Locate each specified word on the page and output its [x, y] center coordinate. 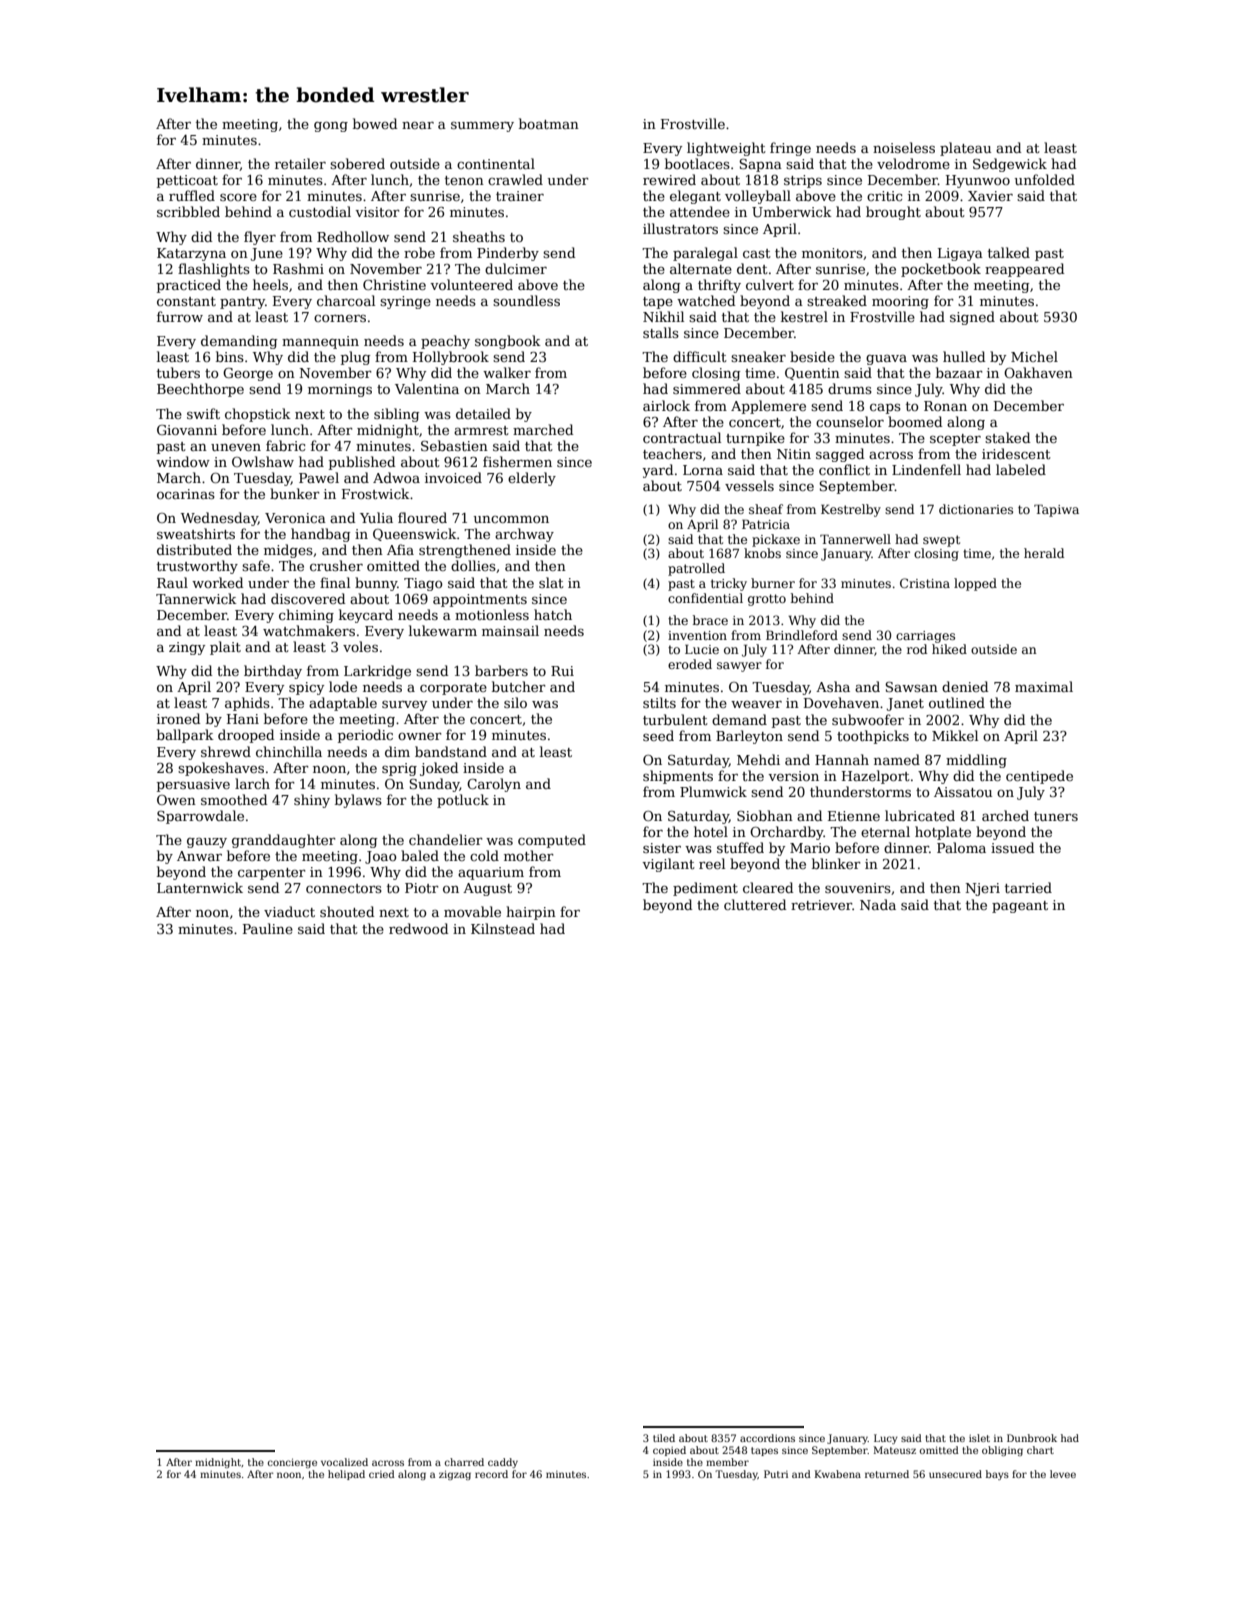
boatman [549, 123]
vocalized [344, 1462]
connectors [344, 888]
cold [484, 855]
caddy [503, 1463]
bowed [375, 123]
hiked [949, 649]
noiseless [904, 147]
